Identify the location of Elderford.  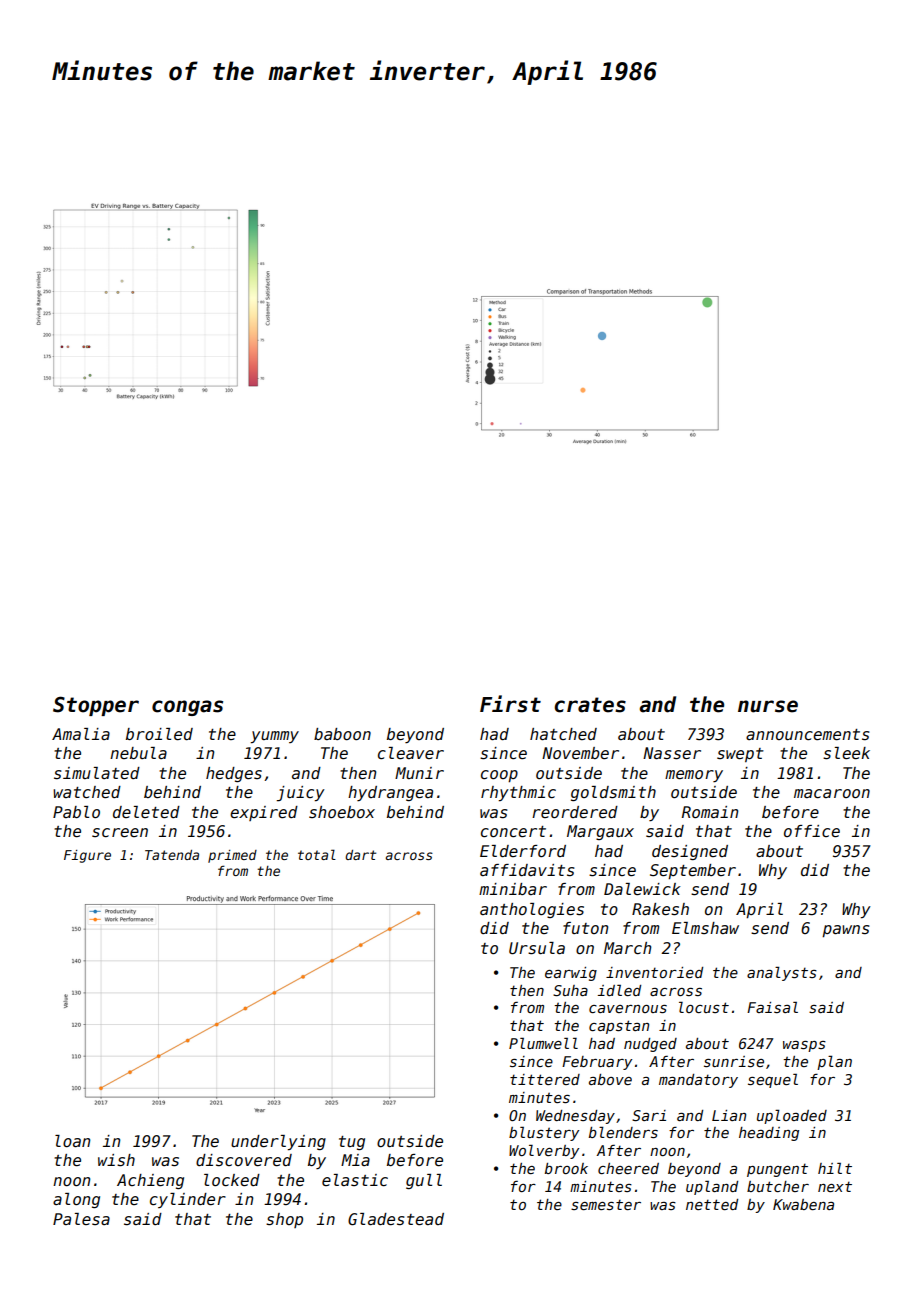
(523, 851).
